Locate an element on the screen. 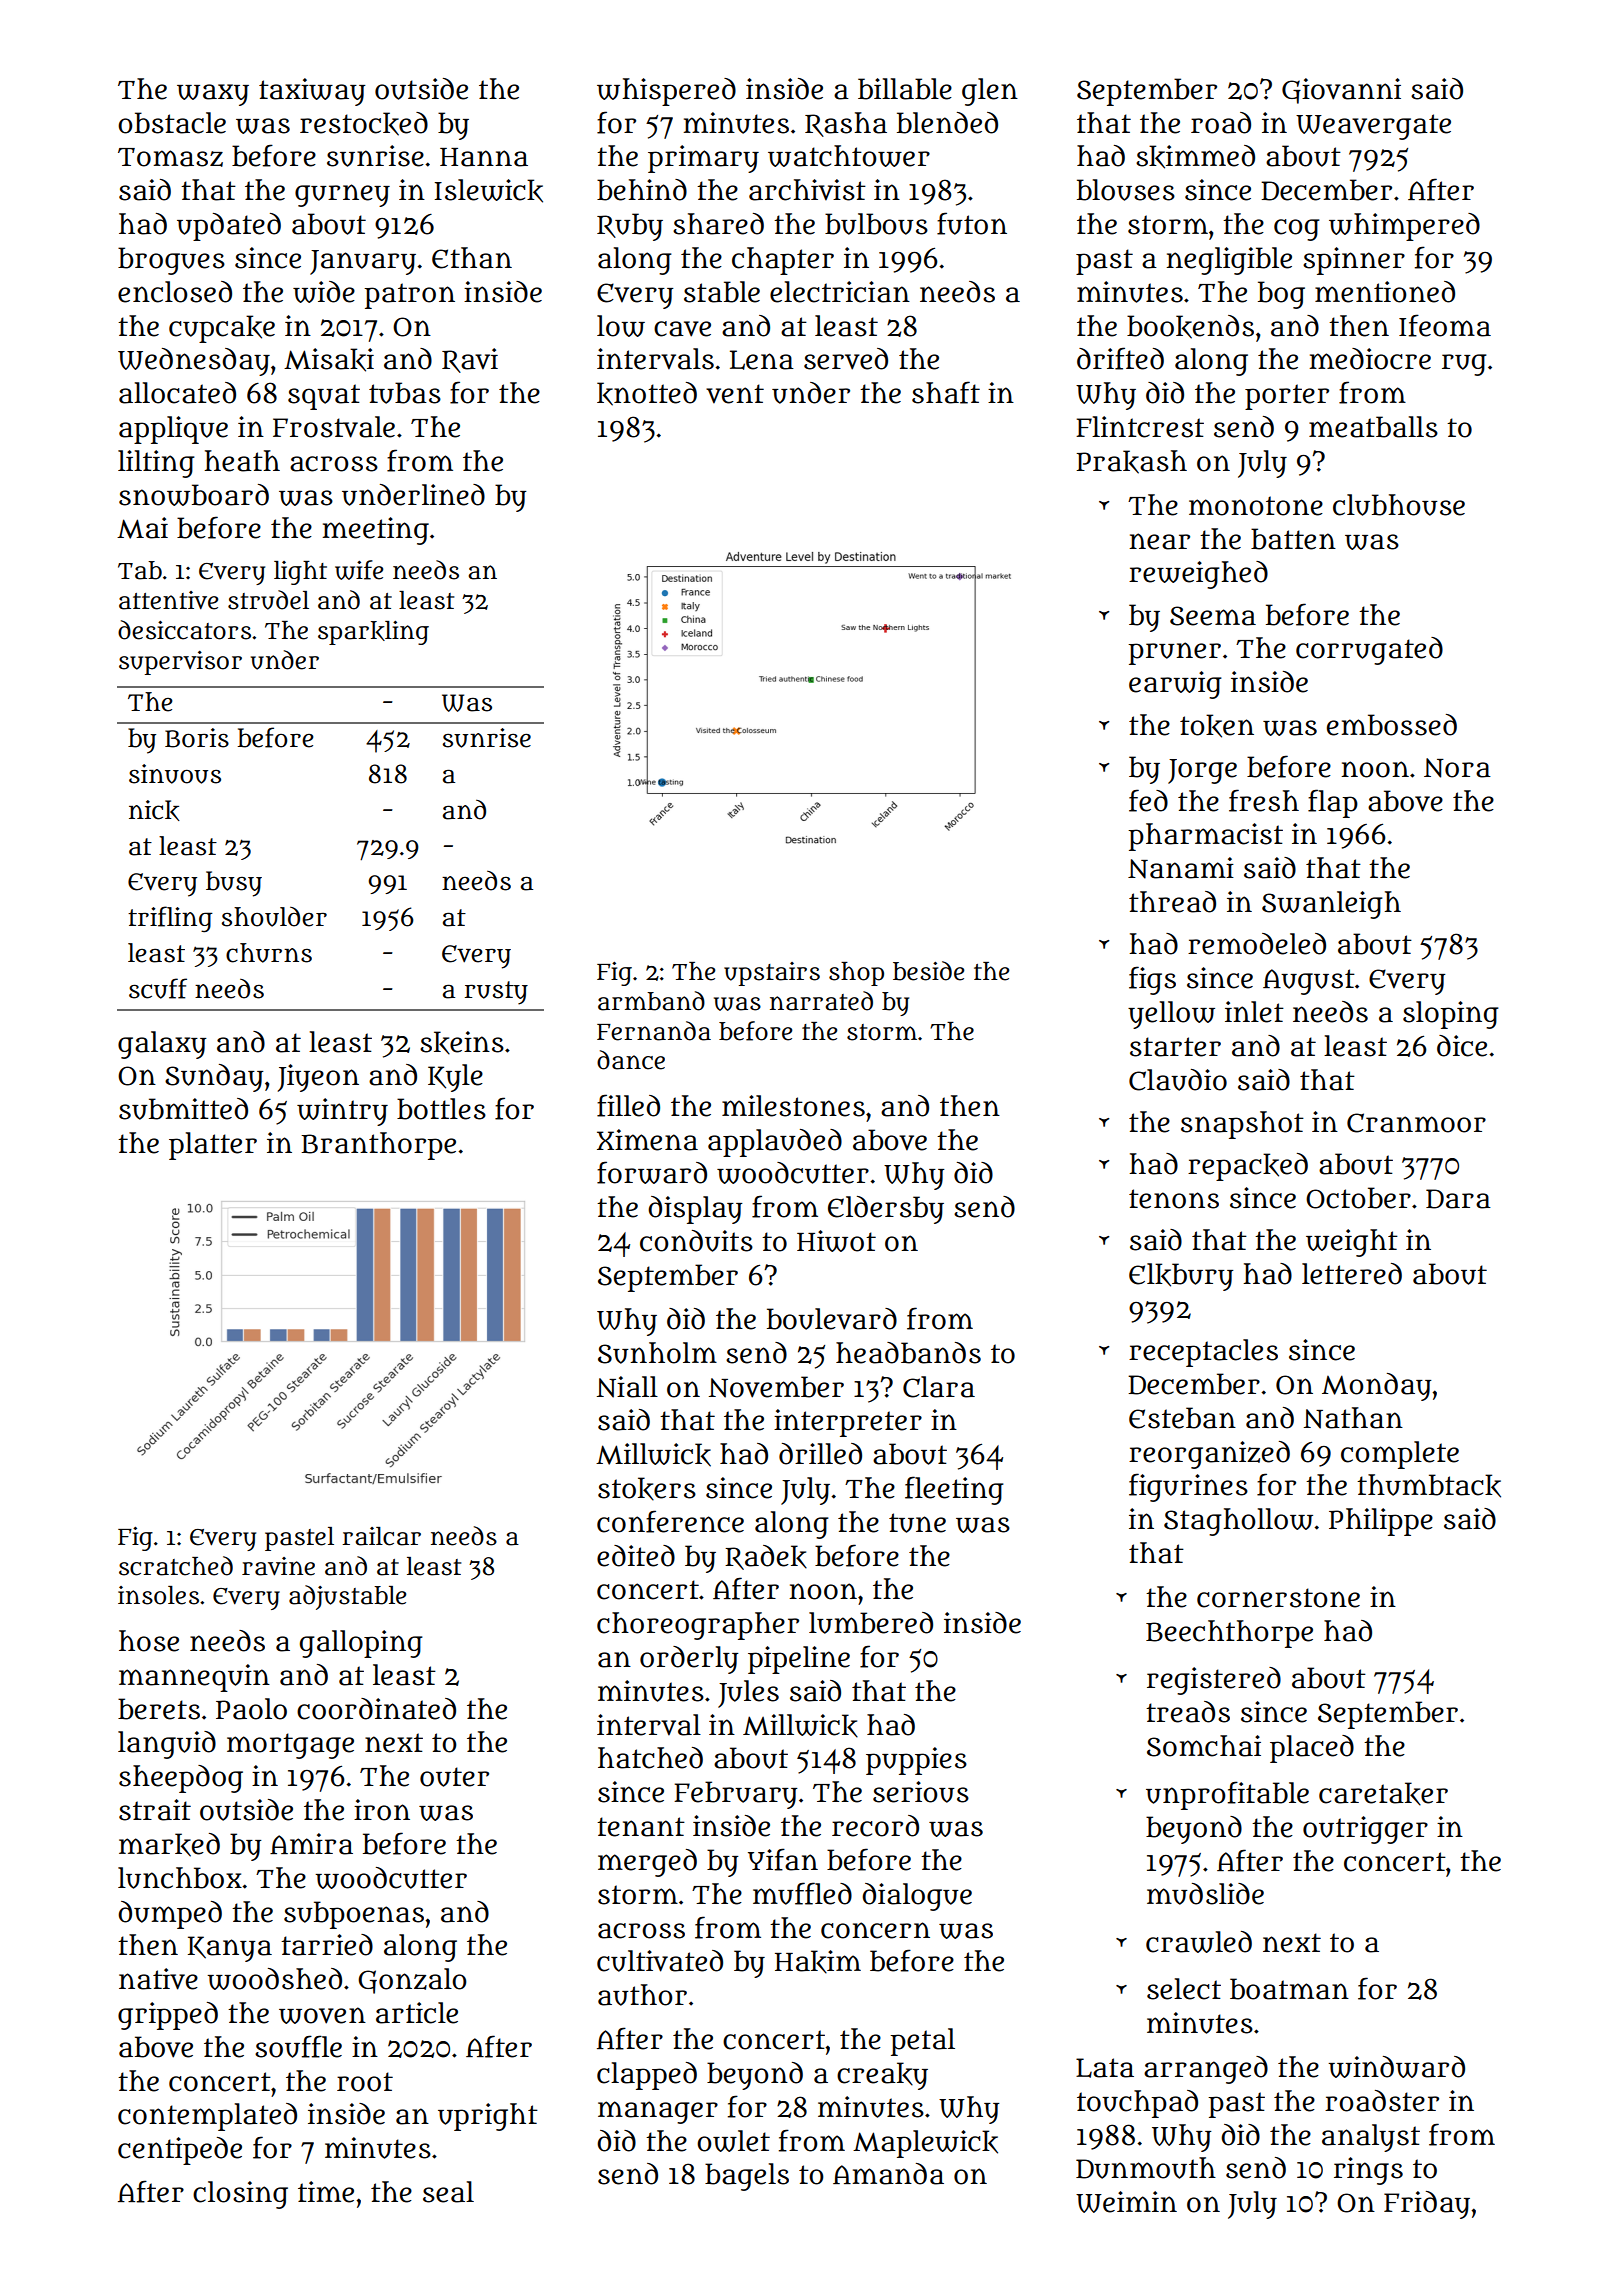 This screenshot has height=2292, width=1620. Amanda is located at coordinates (888, 2174).
